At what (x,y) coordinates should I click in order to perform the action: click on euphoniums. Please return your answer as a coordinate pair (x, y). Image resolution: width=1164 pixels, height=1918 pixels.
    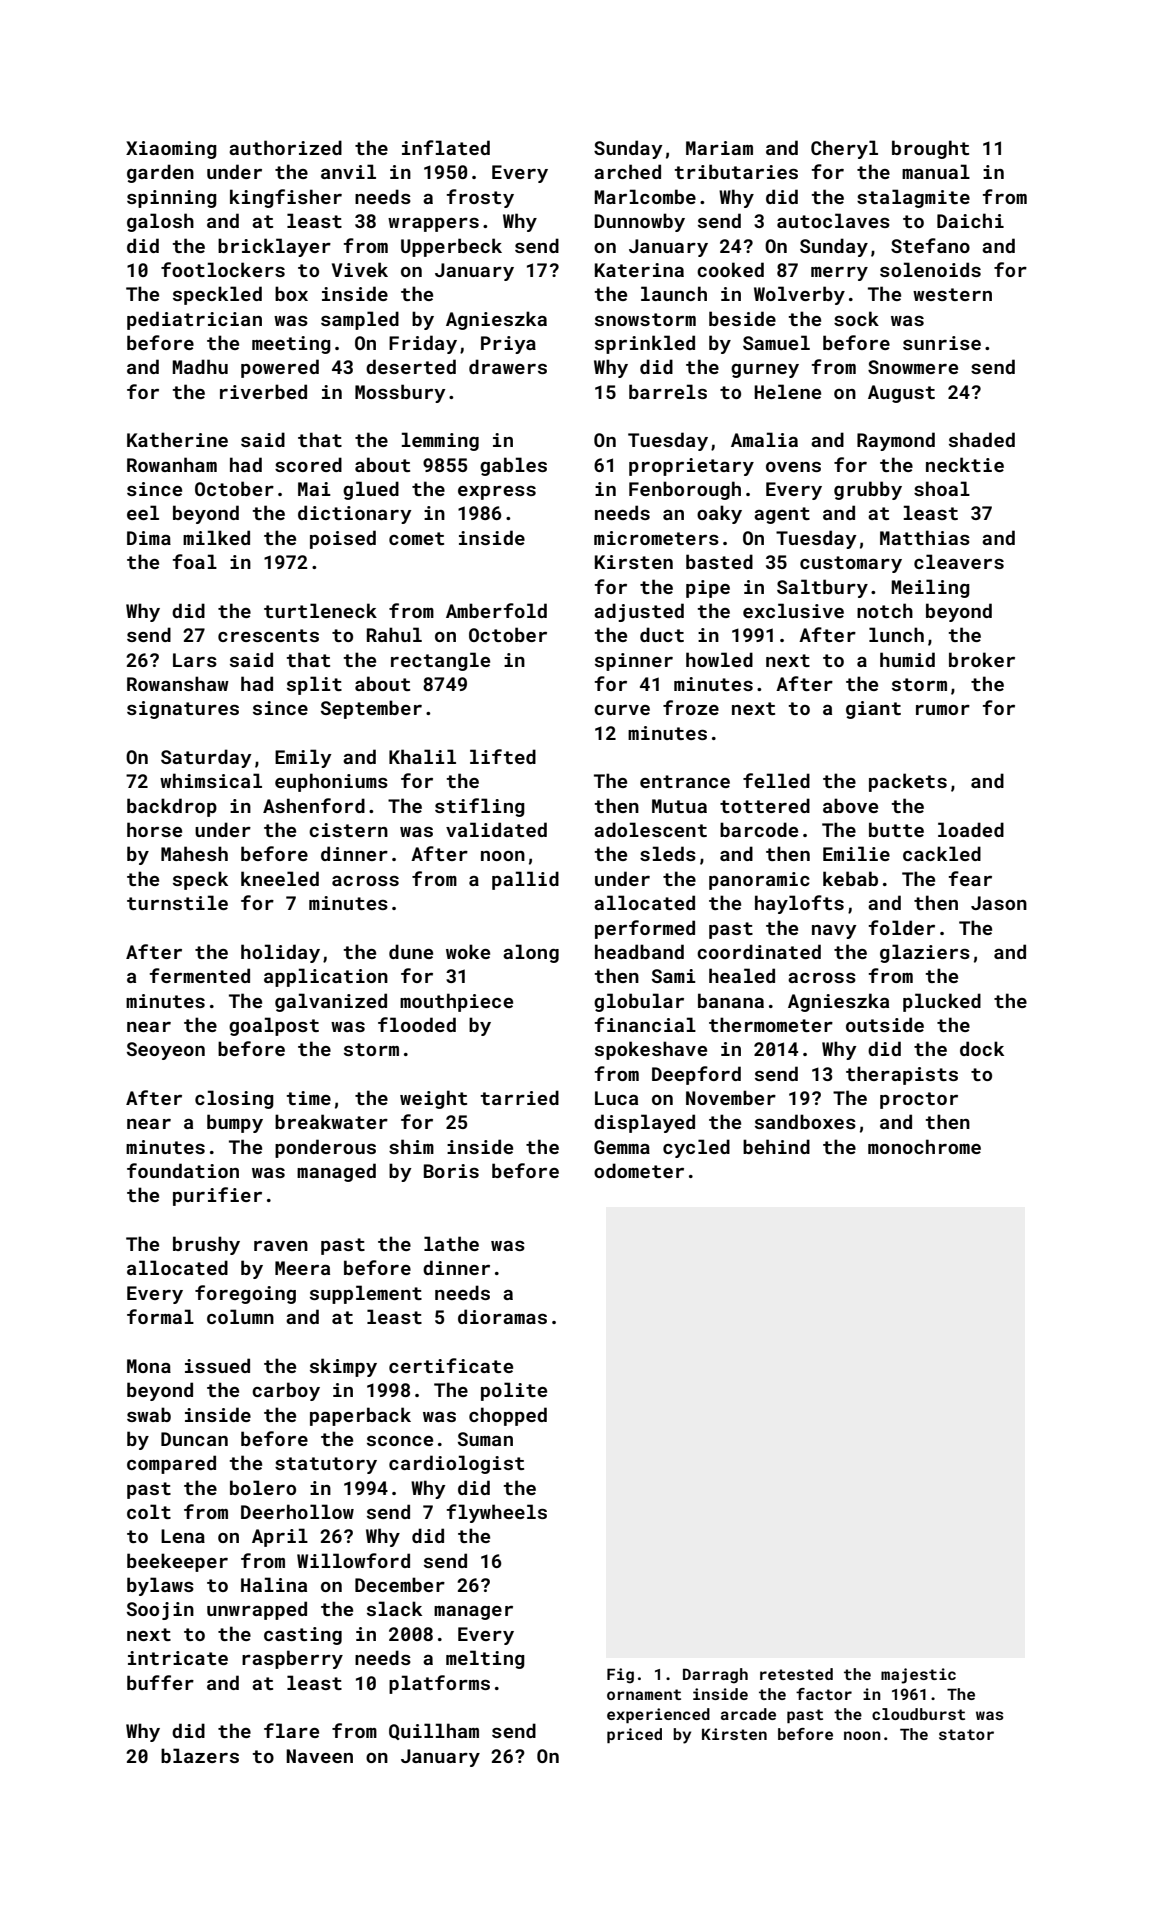
    Looking at the image, I should click on (331, 782).
